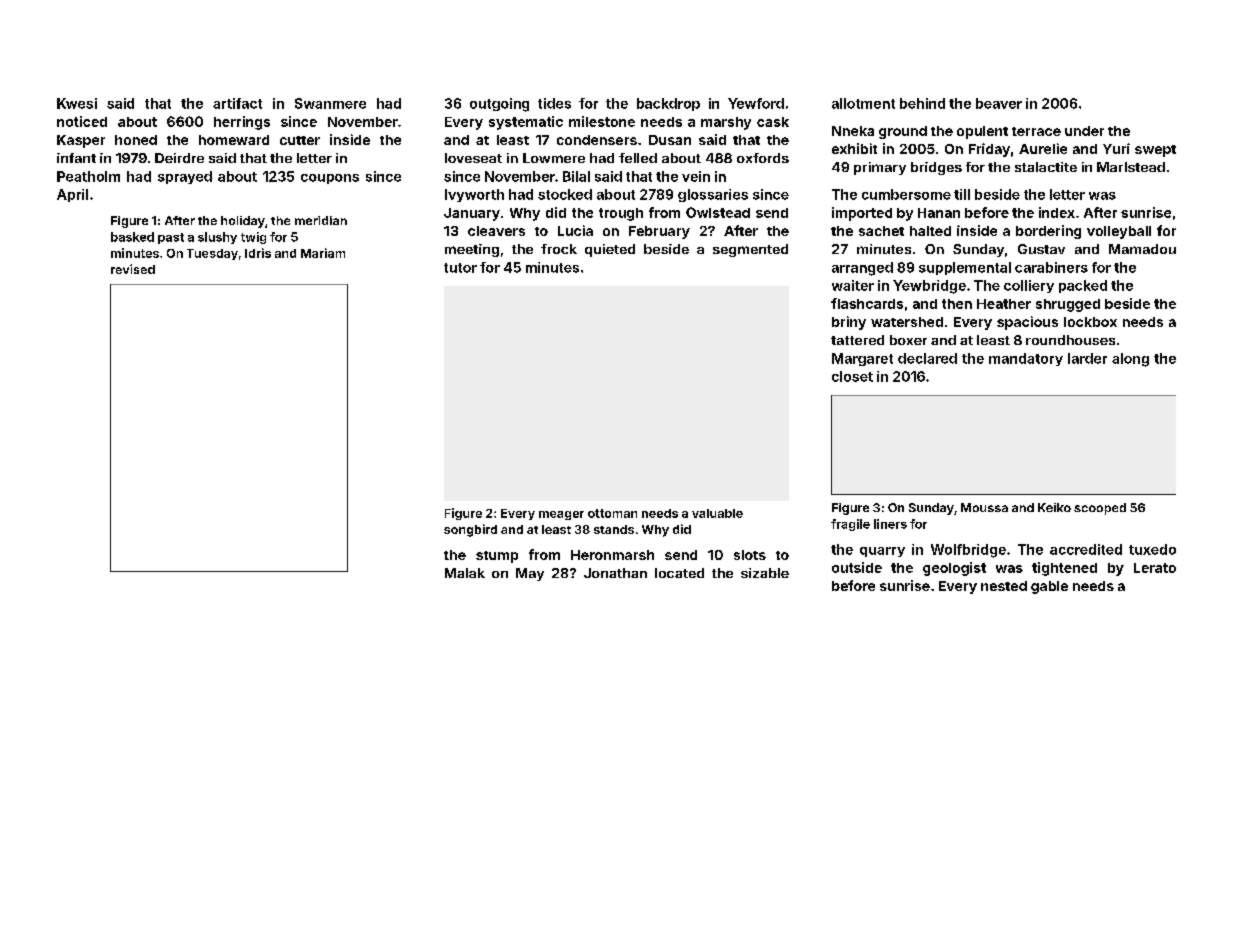  Describe the element at coordinates (470, 530) in the screenshot. I see `songbird` at that location.
